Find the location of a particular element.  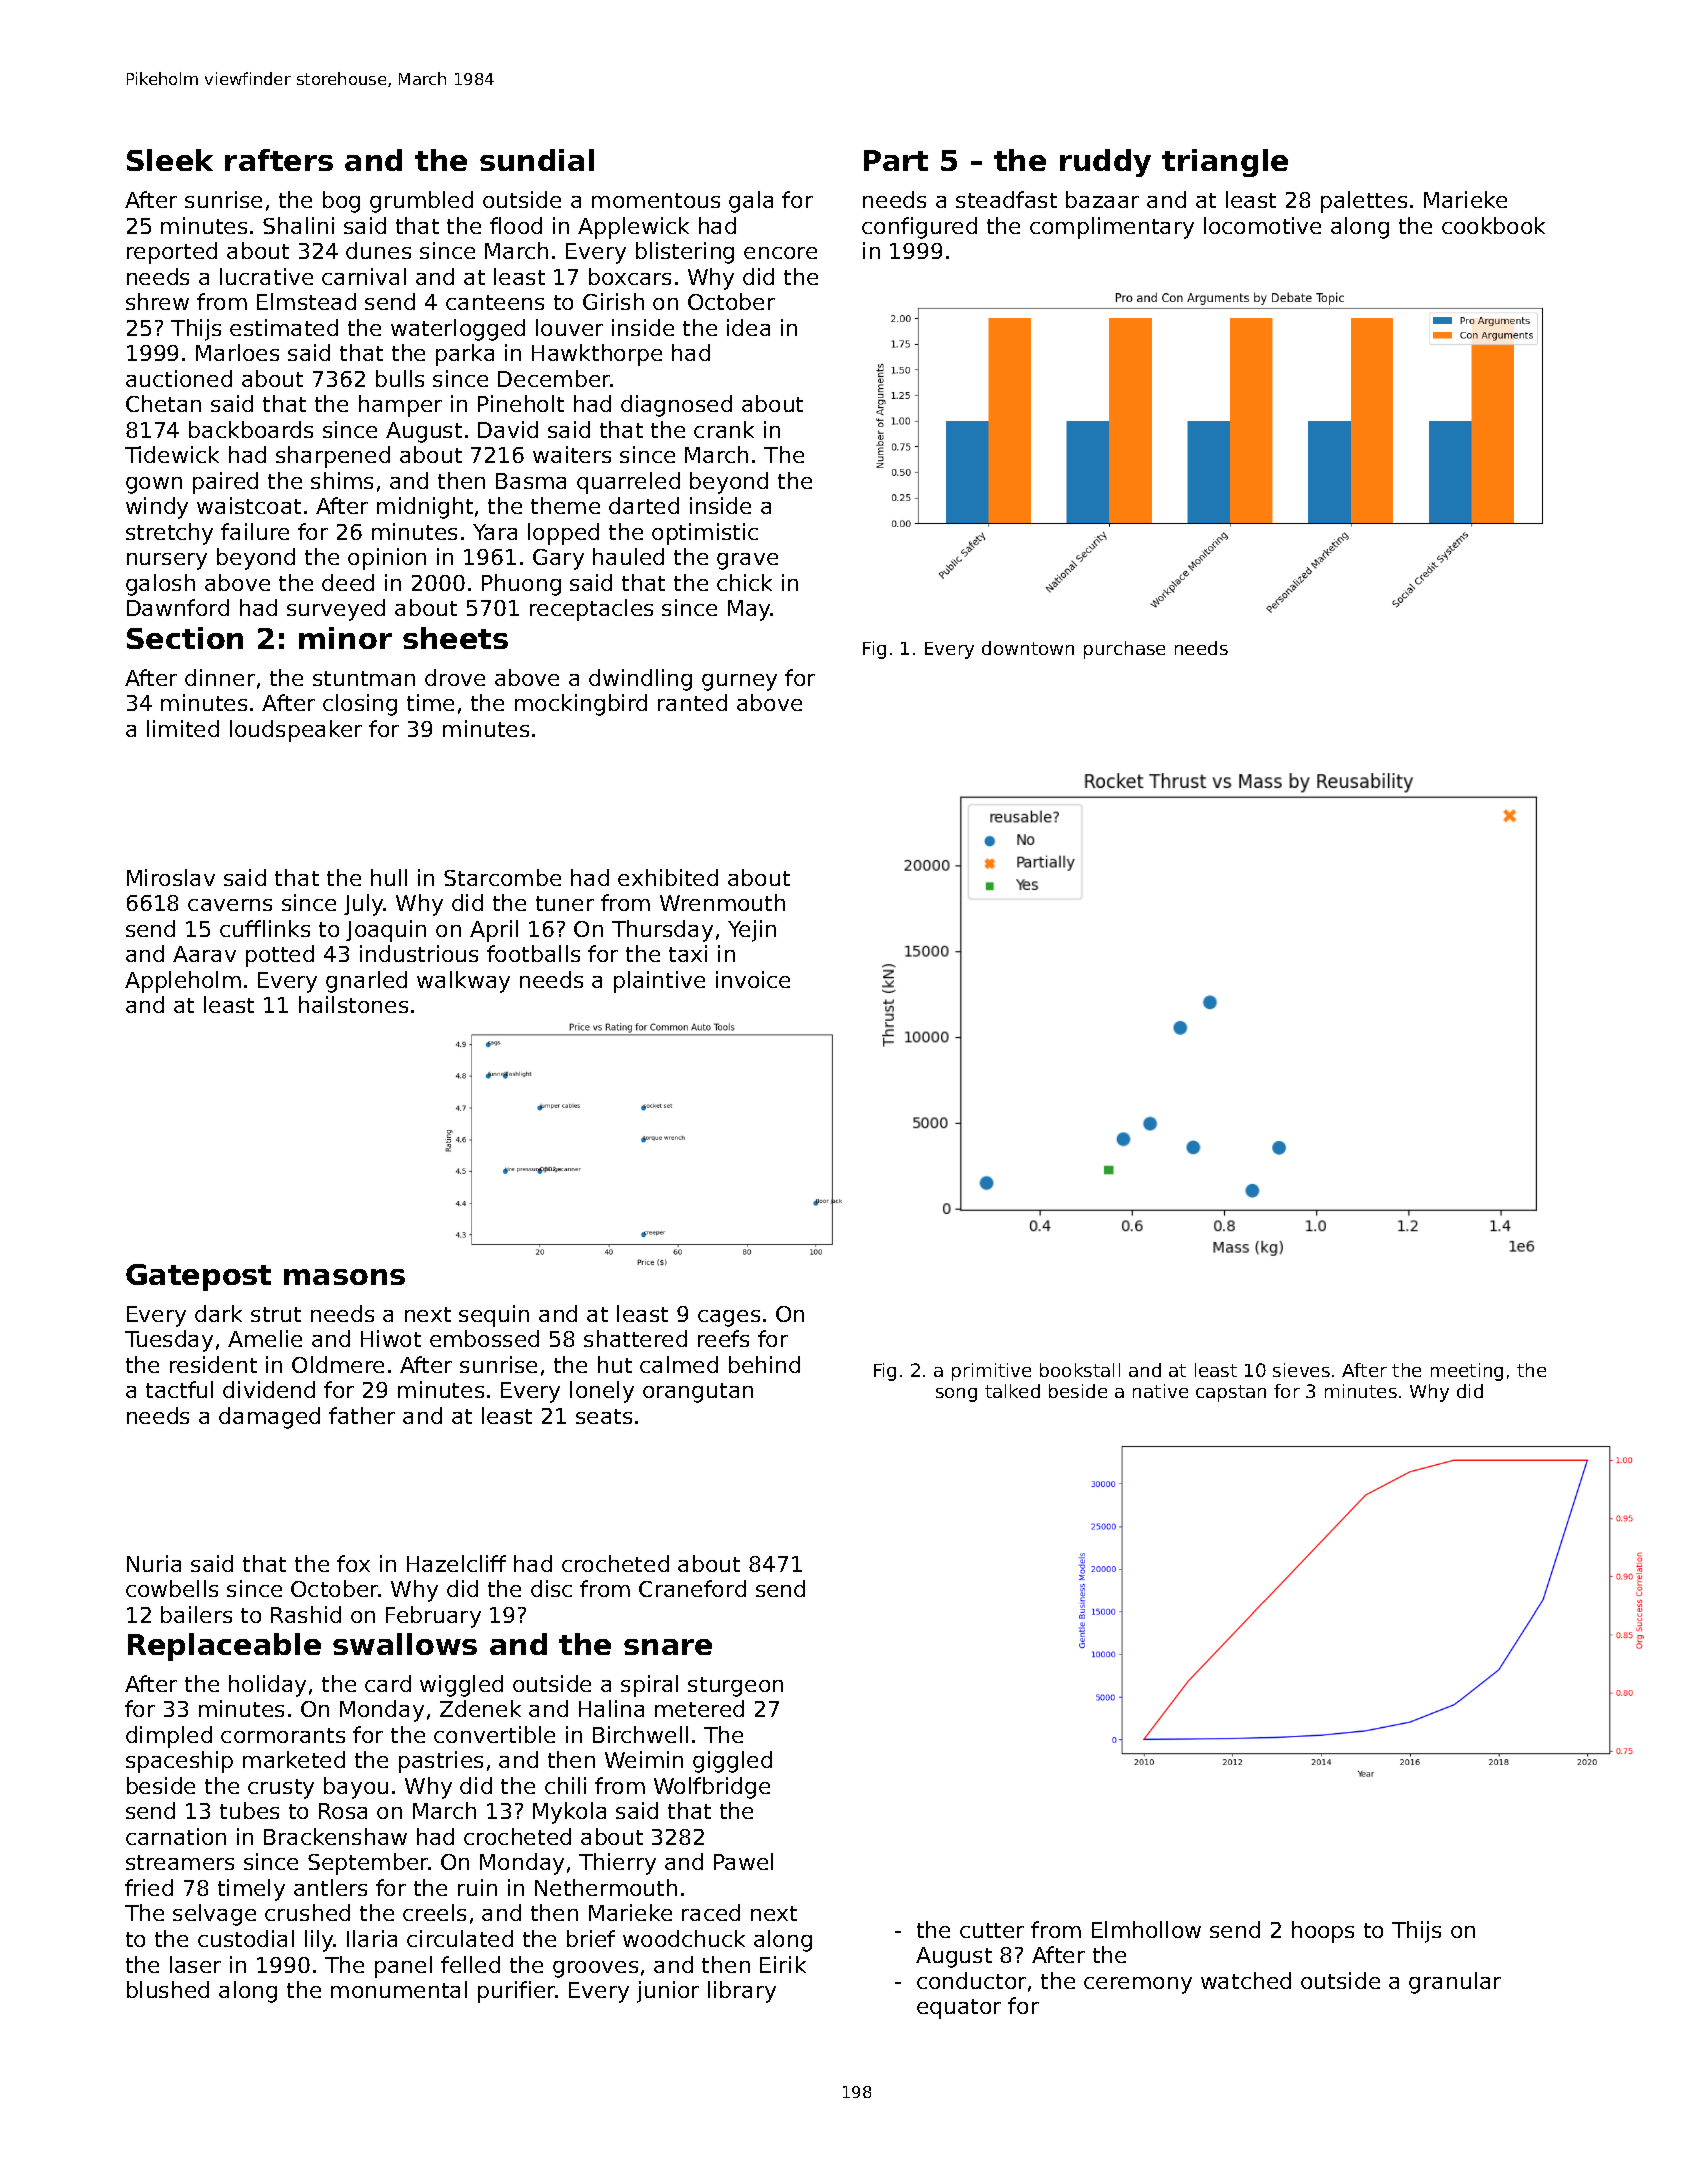

purchase is located at coordinates (1124, 650).
